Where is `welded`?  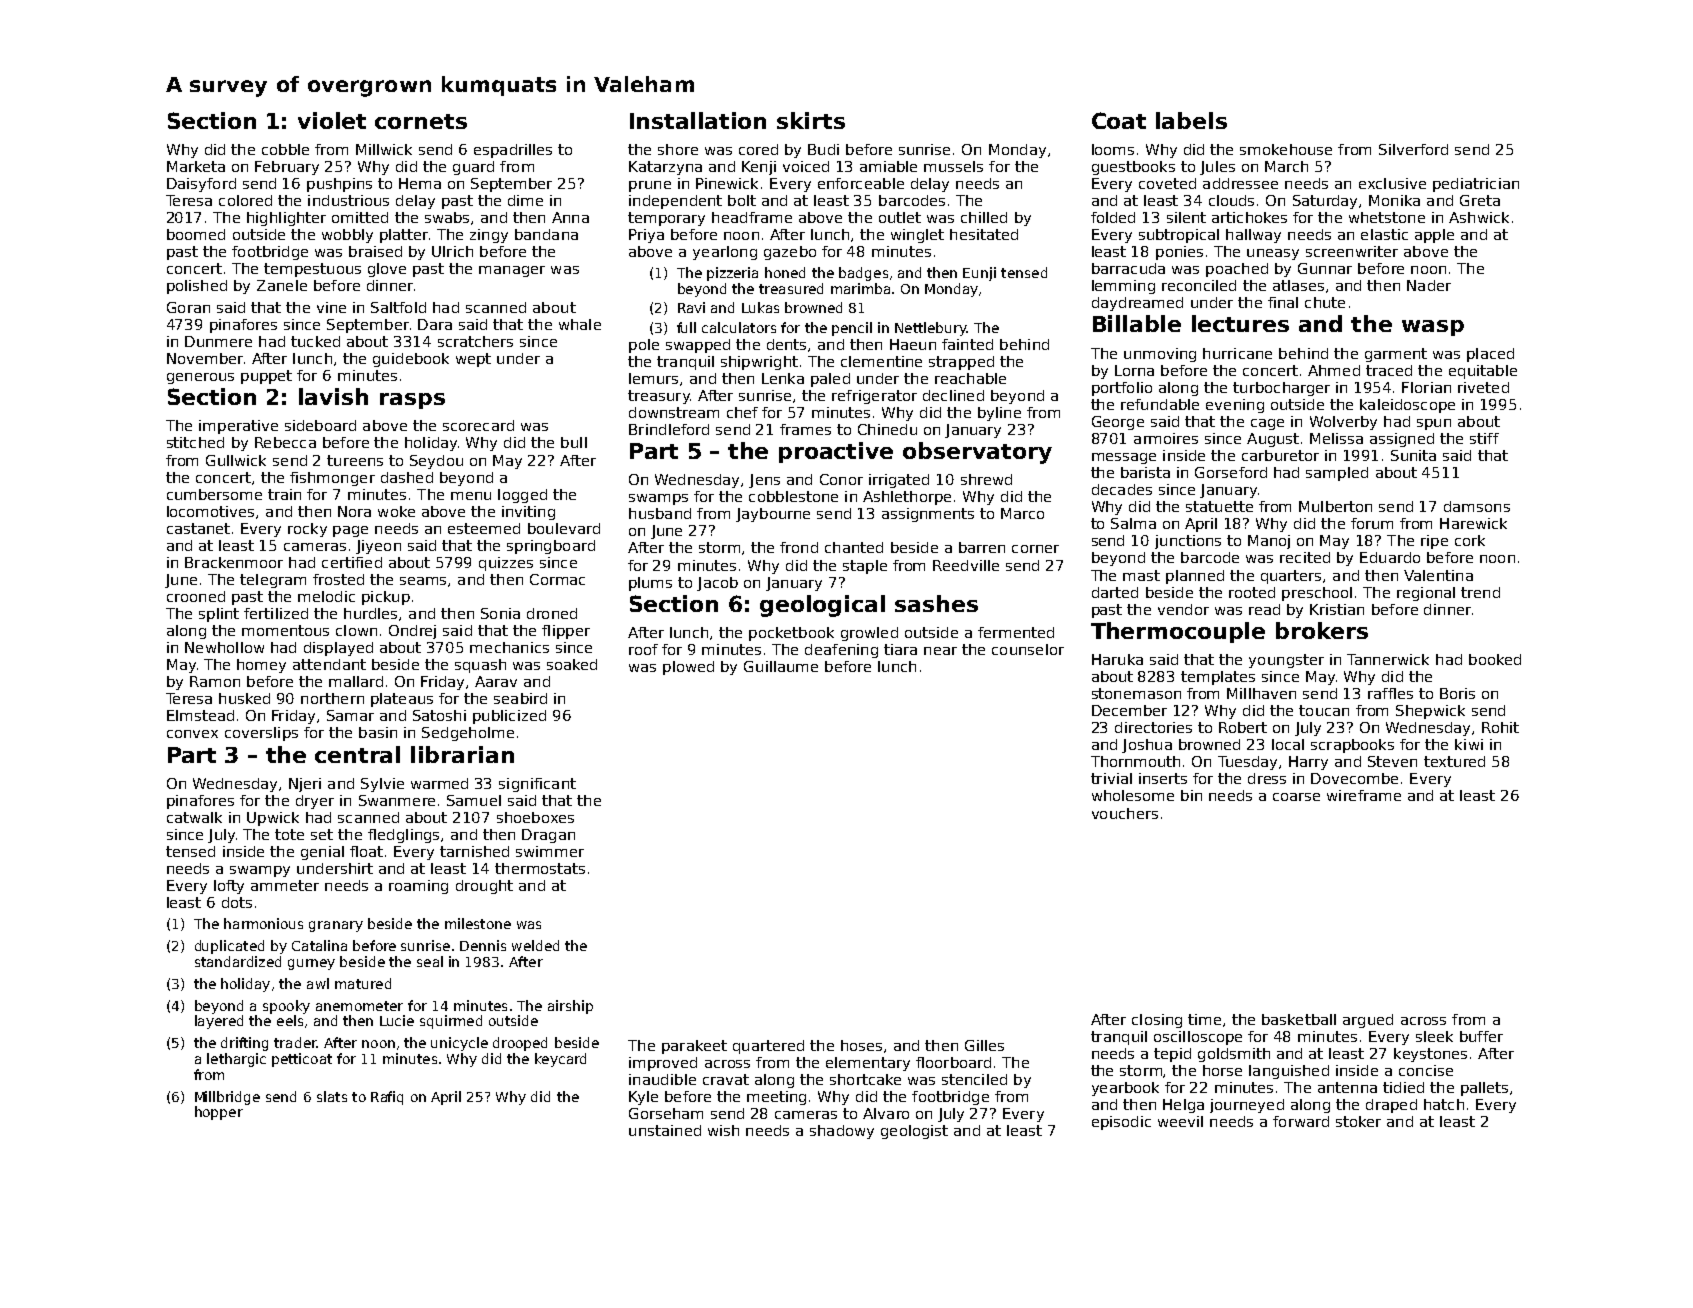 welded is located at coordinates (535, 945).
